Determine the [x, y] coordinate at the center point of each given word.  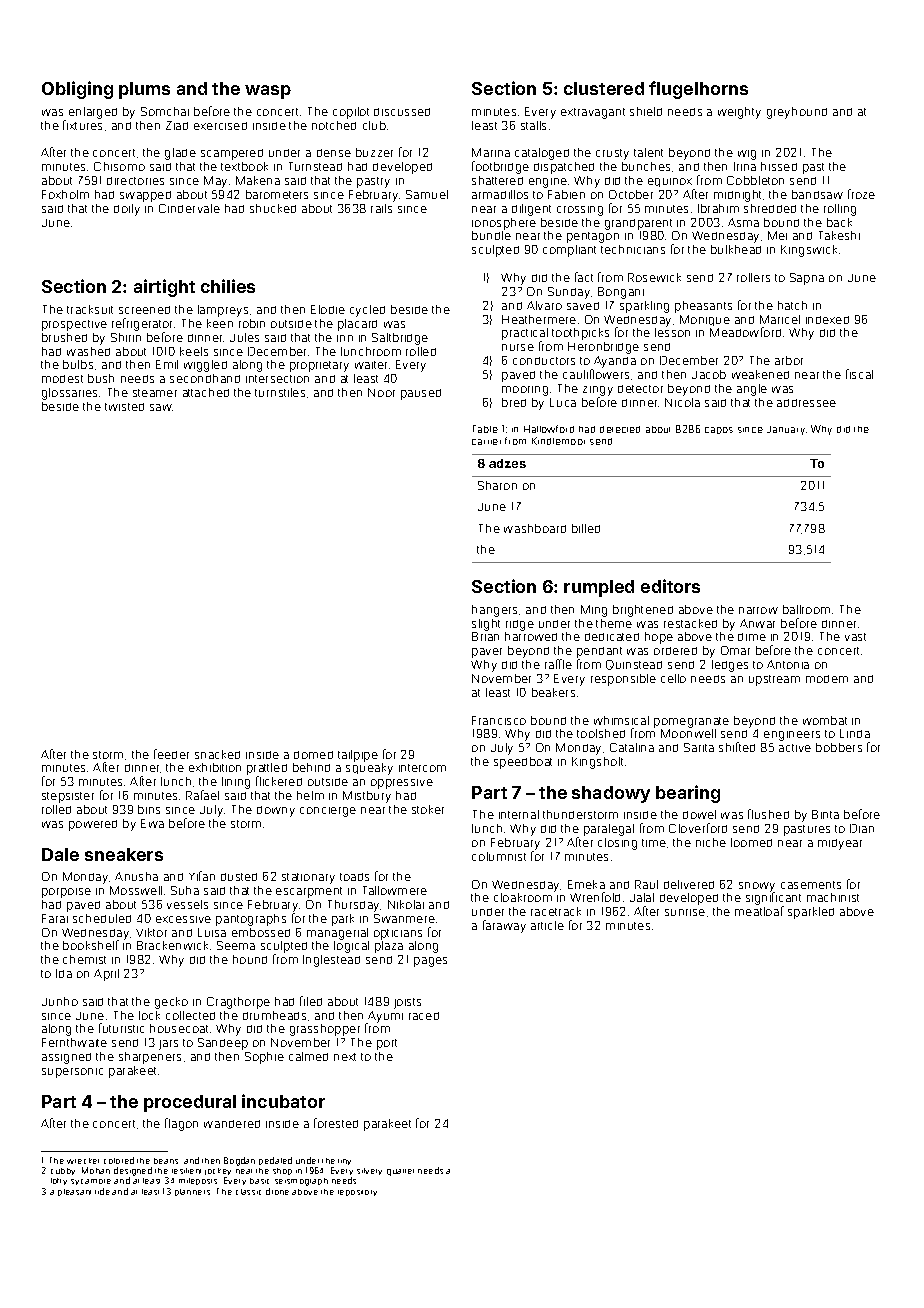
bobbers [839, 747]
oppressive [402, 784]
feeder [171, 754]
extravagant [593, 113]
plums [144, 90]
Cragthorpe [238, 1003]
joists [407, 1003]
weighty [739, 113]
